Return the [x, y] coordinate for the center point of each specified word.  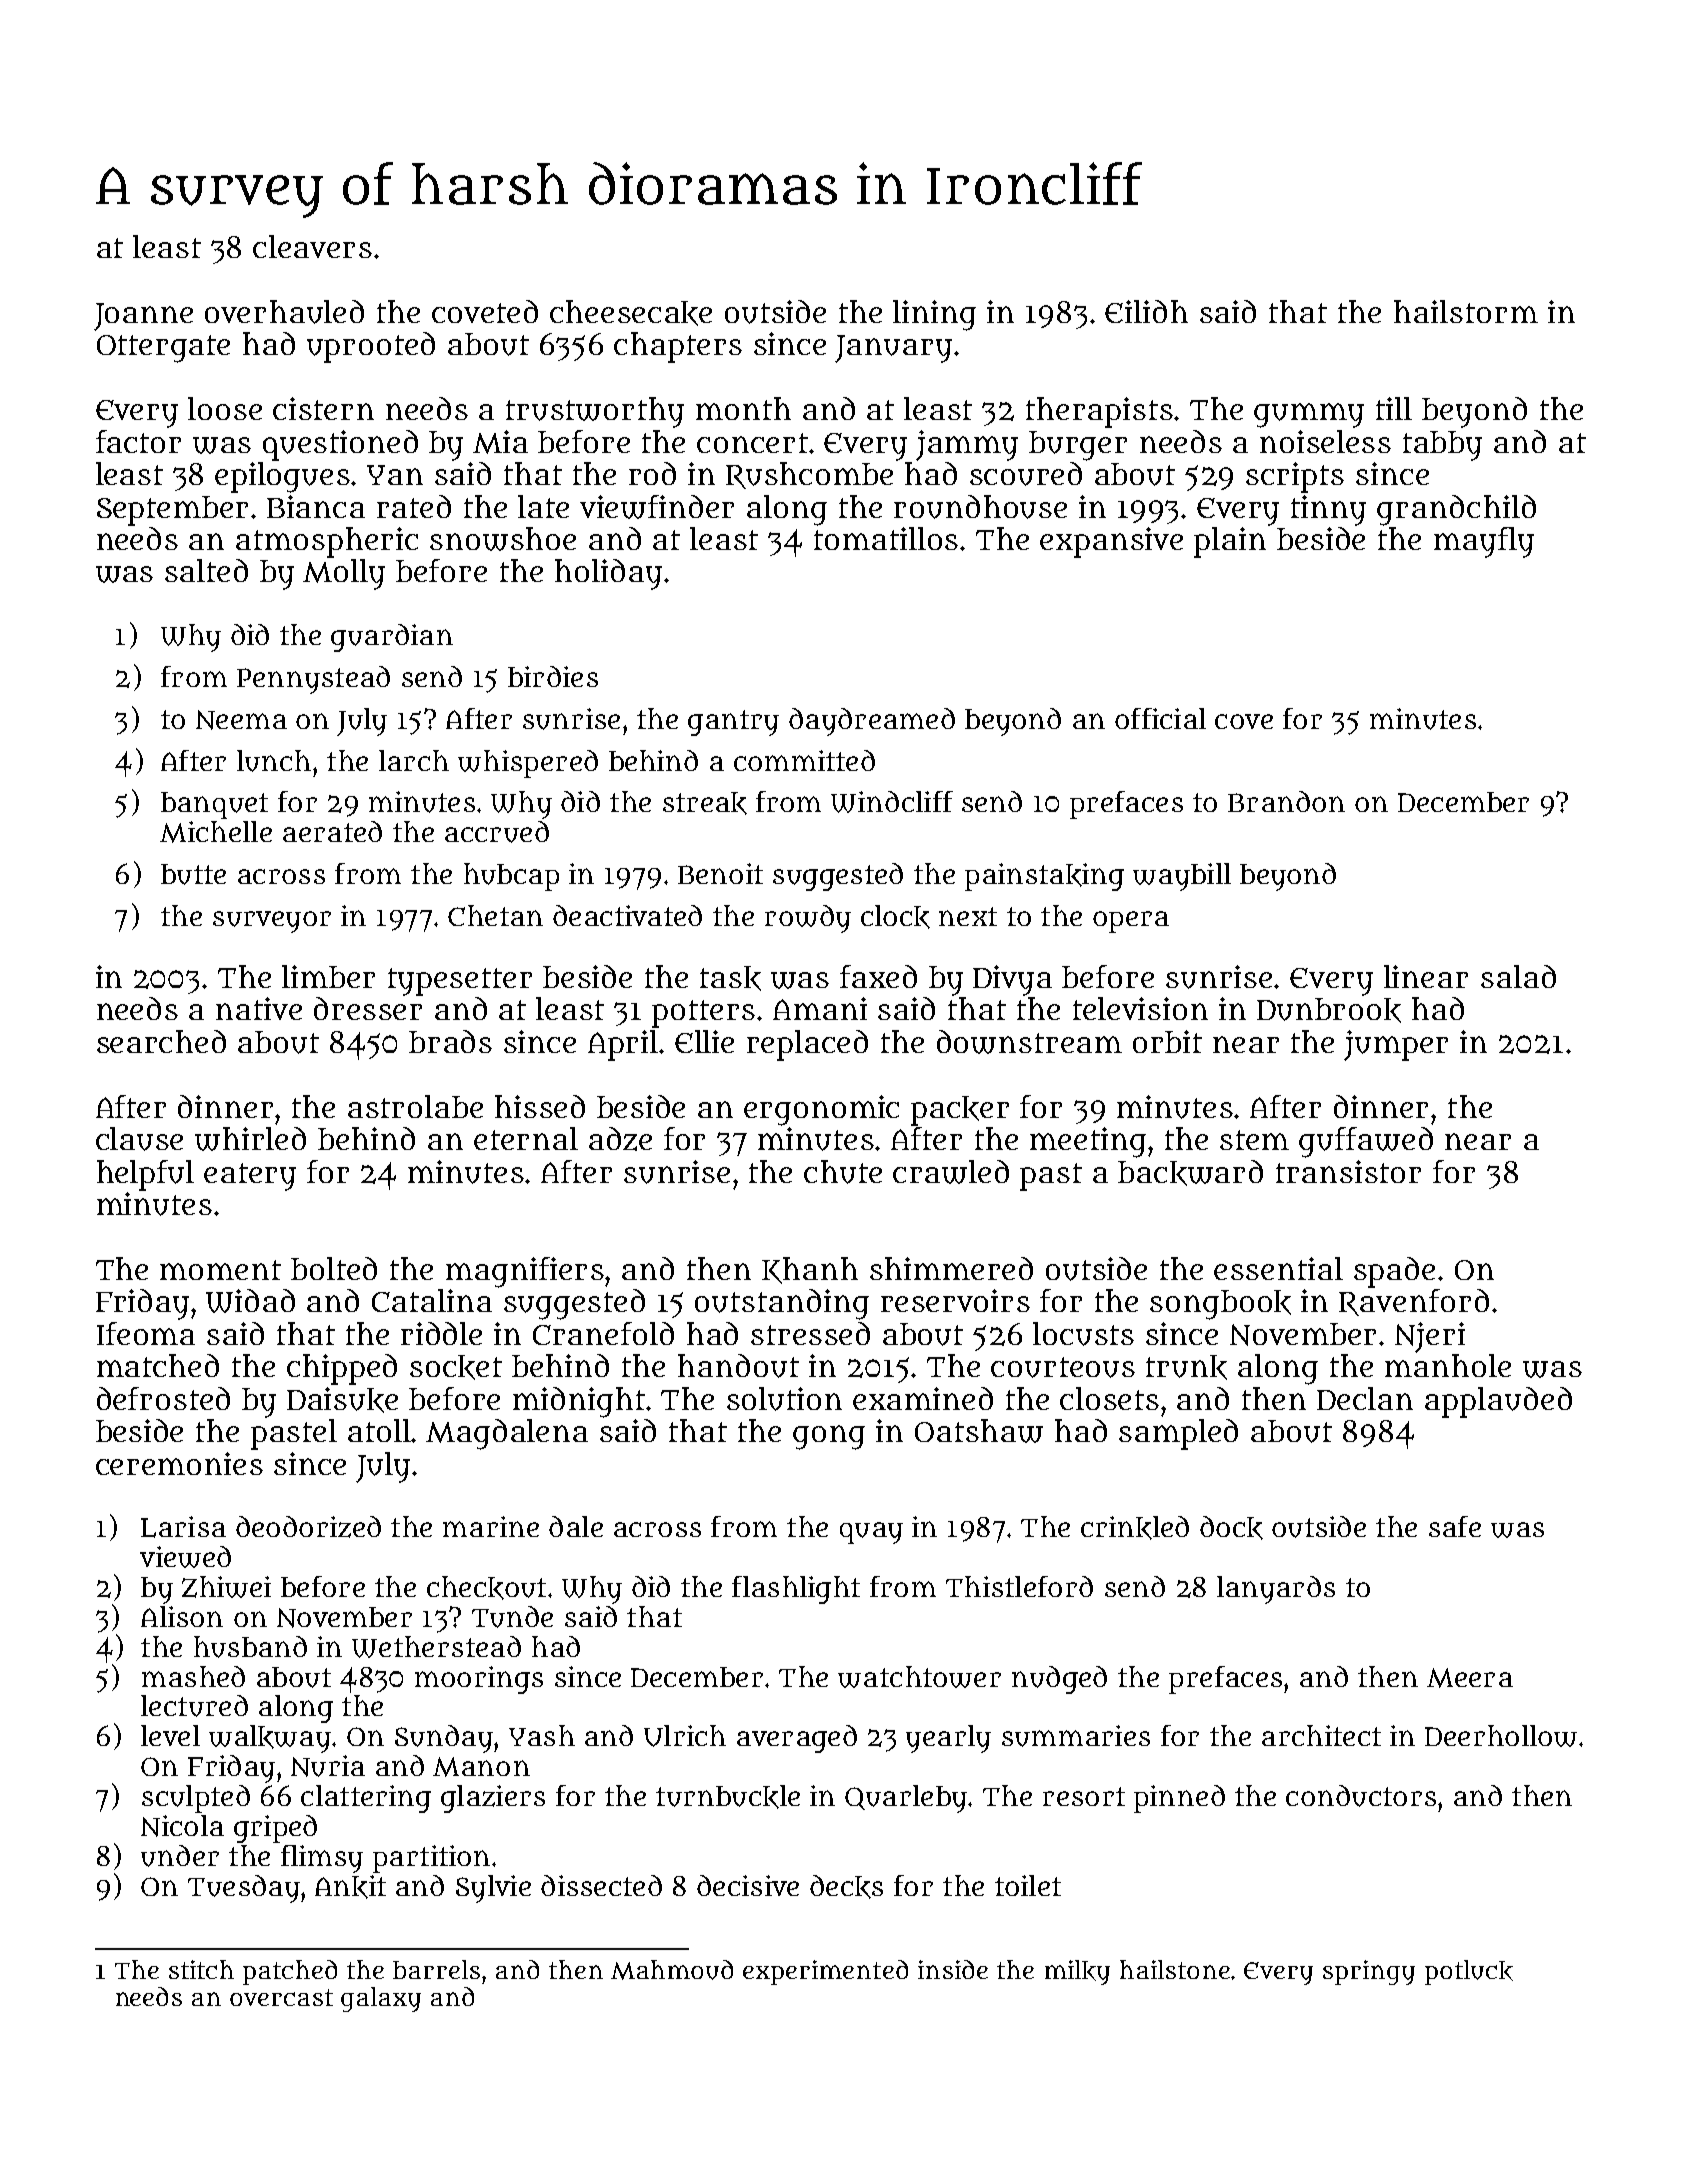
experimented [825, 1972]
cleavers [312, 246]
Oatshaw [979, 1431]
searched [161, 1041]
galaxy [381, 1999]
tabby [1442, 446]
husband [250, 1647]
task [730, 978]
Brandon [1286, 801]
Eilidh [1146, 311]
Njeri [1430, 1337]
